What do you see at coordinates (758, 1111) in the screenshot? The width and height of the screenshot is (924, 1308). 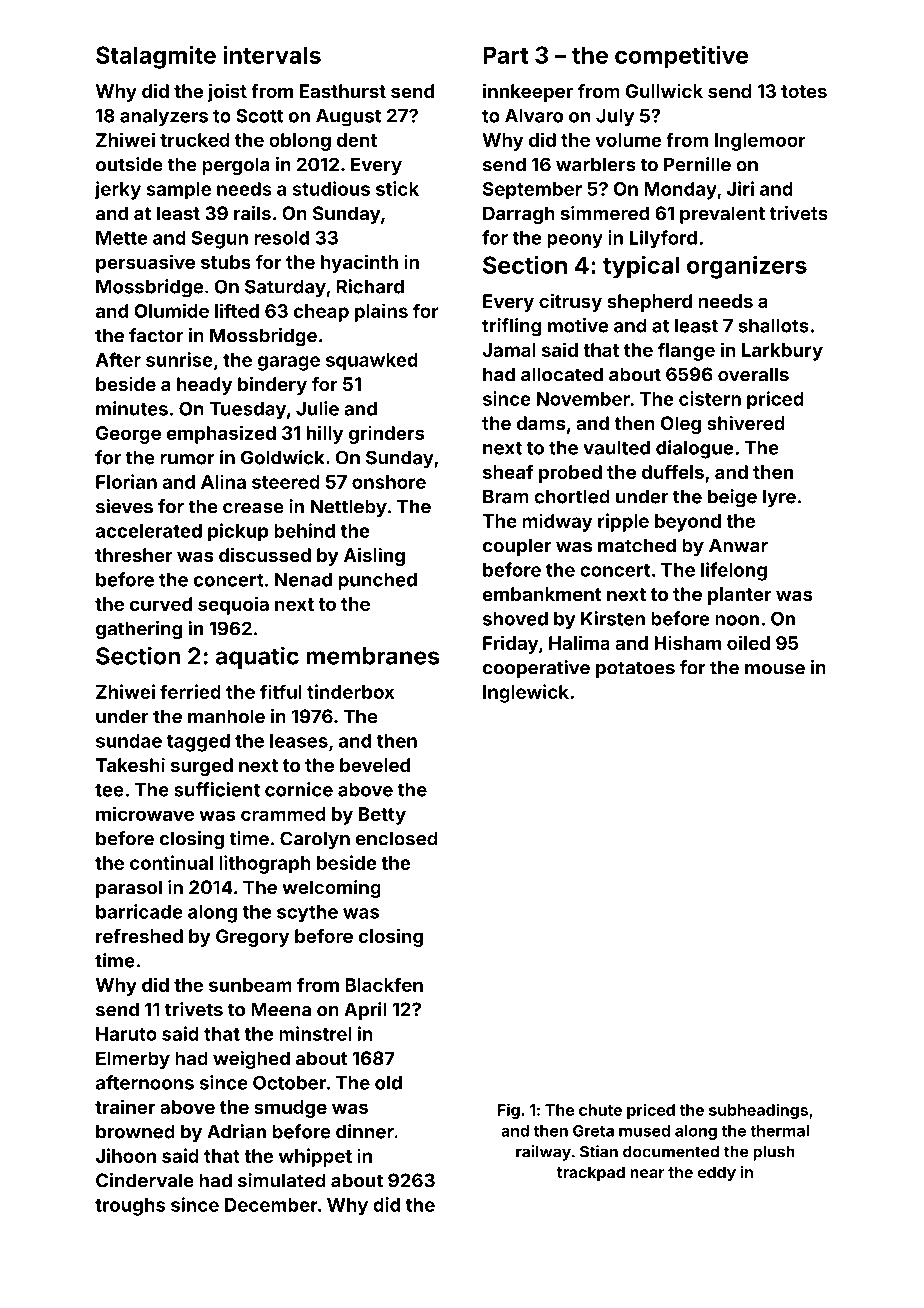 I see `subheadings` at bounding box center [758, 1111].
